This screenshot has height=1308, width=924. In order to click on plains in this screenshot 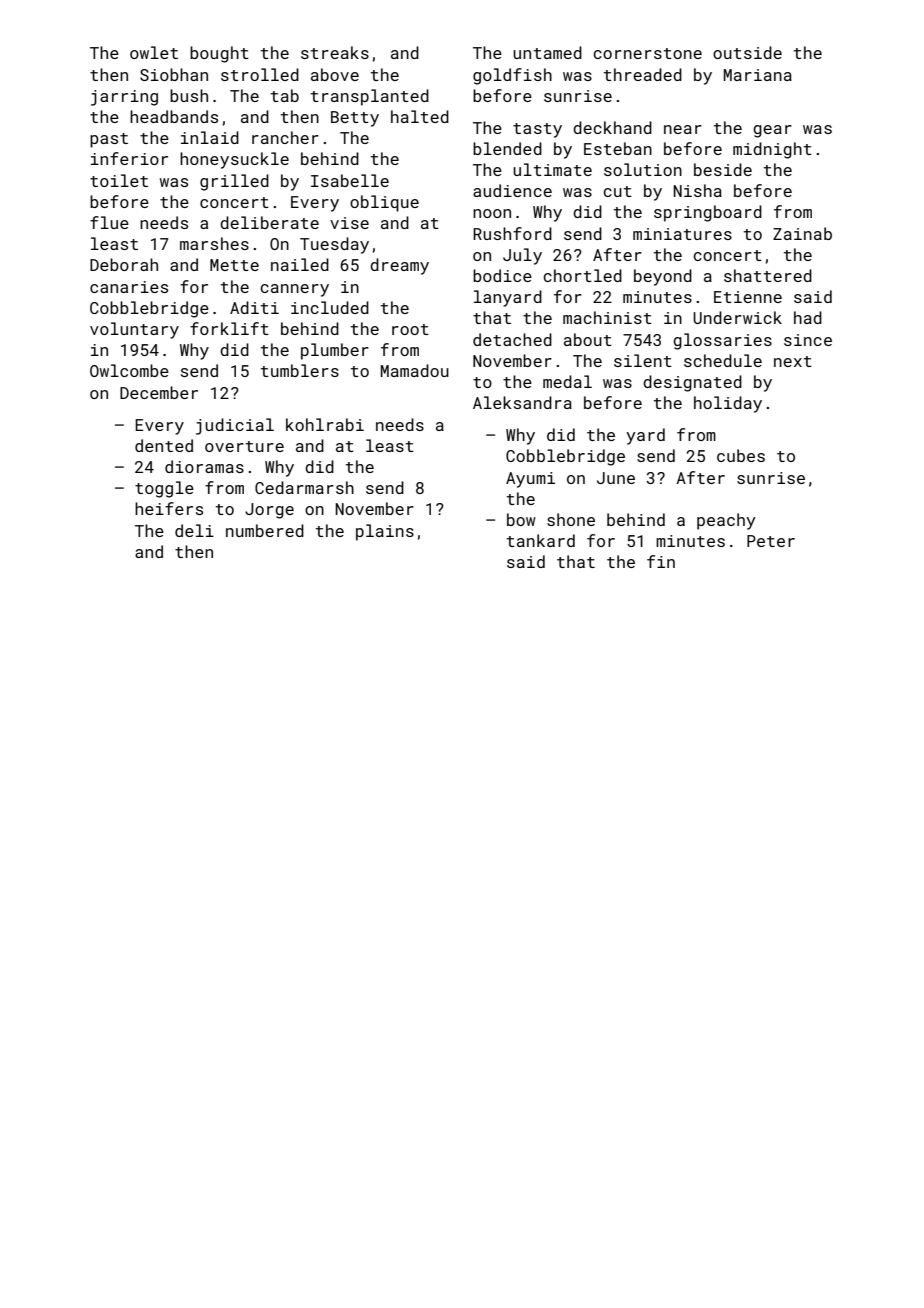, I will do `click(385, 532)`.
